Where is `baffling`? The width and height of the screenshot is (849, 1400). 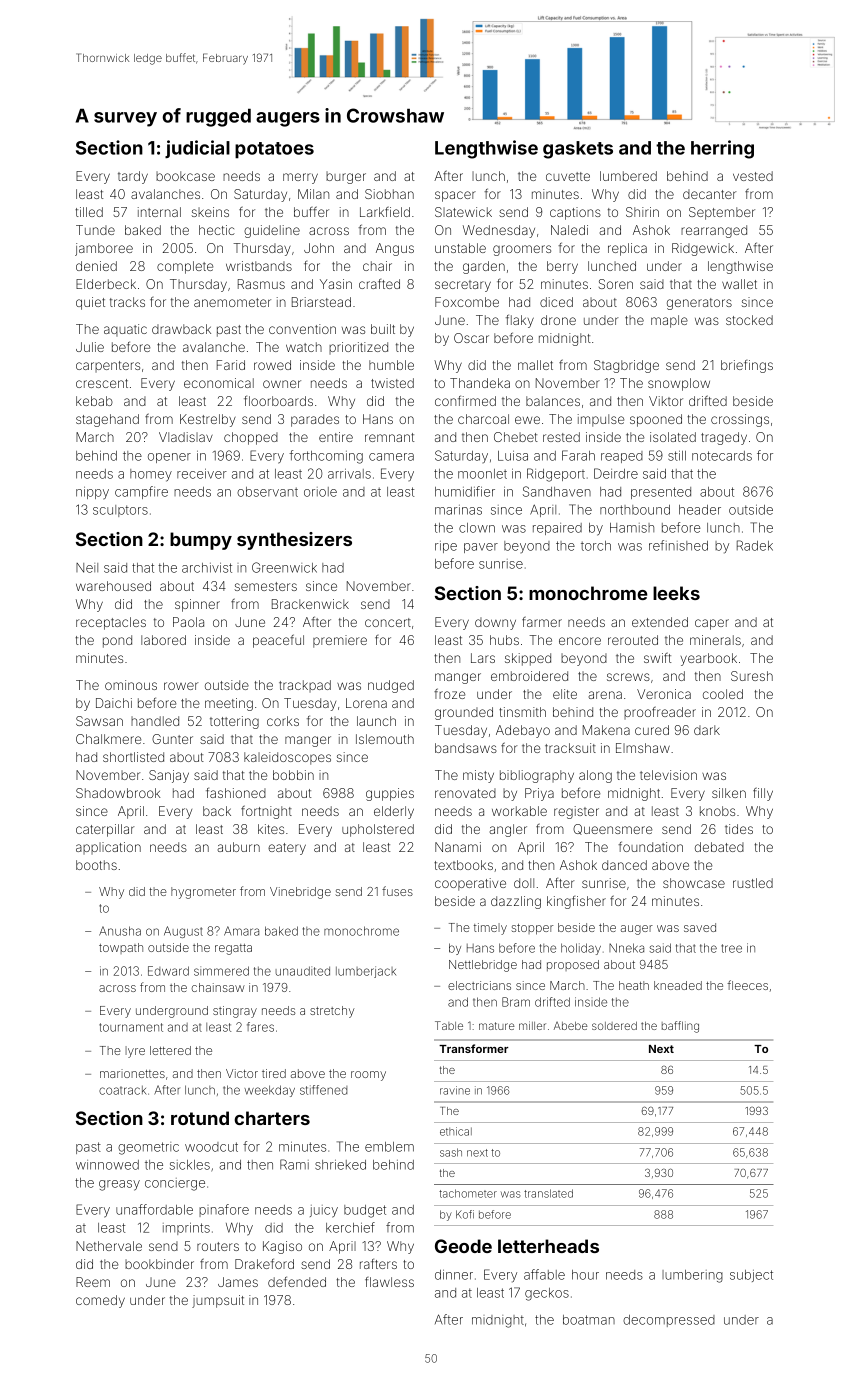
baffling is located at coordinates (680, 1027).
